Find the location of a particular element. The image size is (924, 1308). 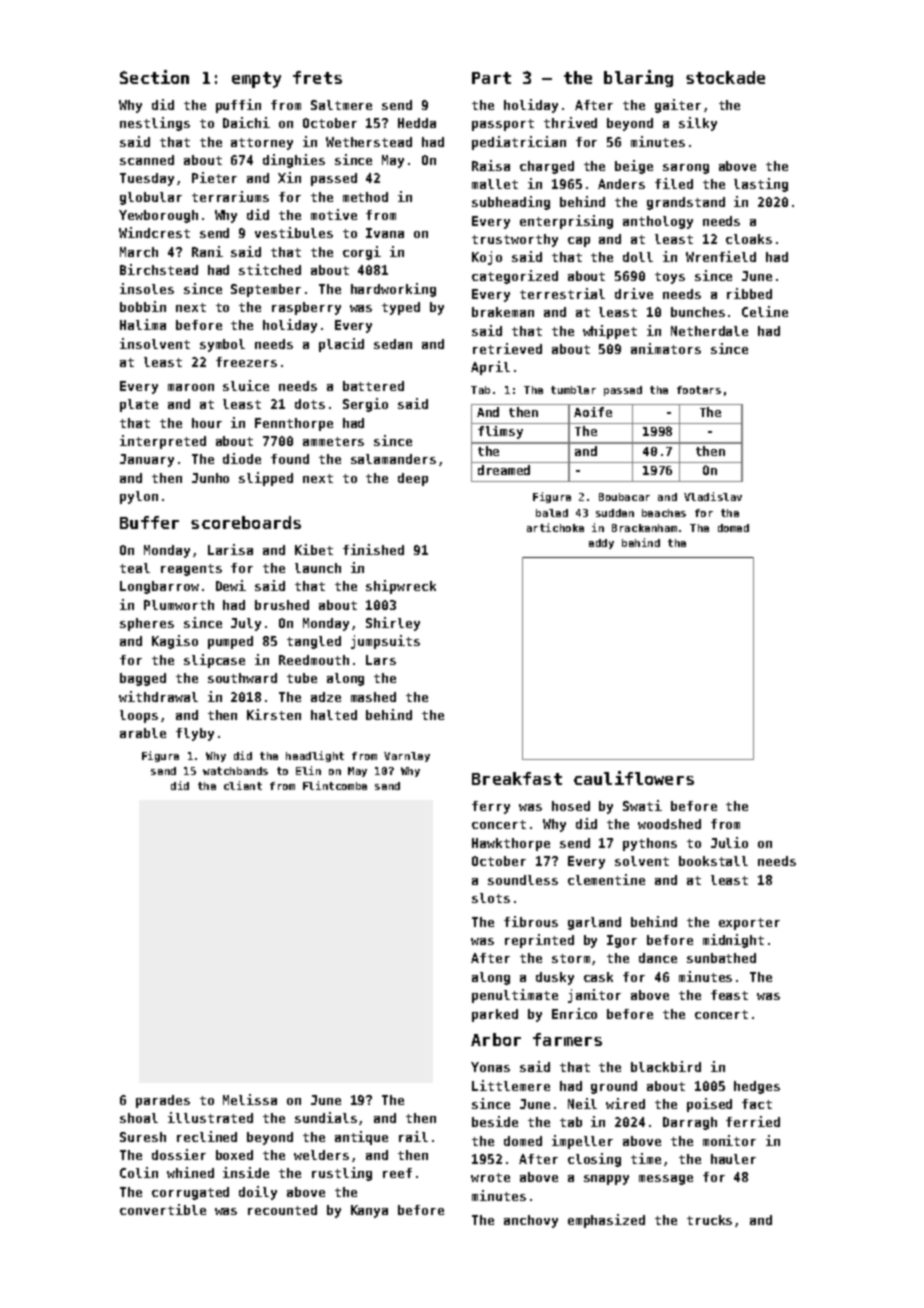

parades is located at coordinates (163, 1101).
